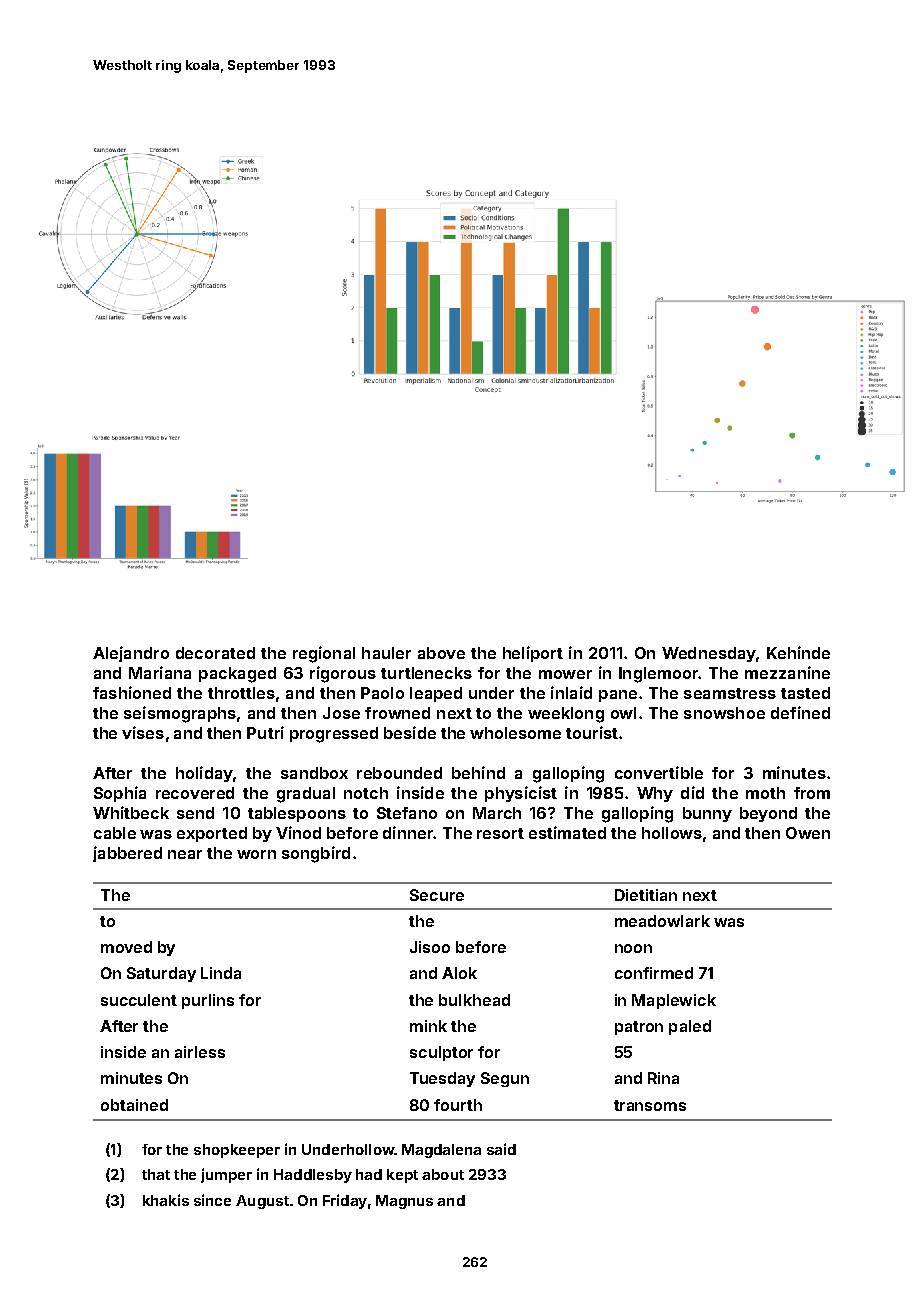 The width and height of the document is (924, 1308). What do you see at coordinates (143, 732) in the document?
I see `vises` at bounding box center [143, 732].
